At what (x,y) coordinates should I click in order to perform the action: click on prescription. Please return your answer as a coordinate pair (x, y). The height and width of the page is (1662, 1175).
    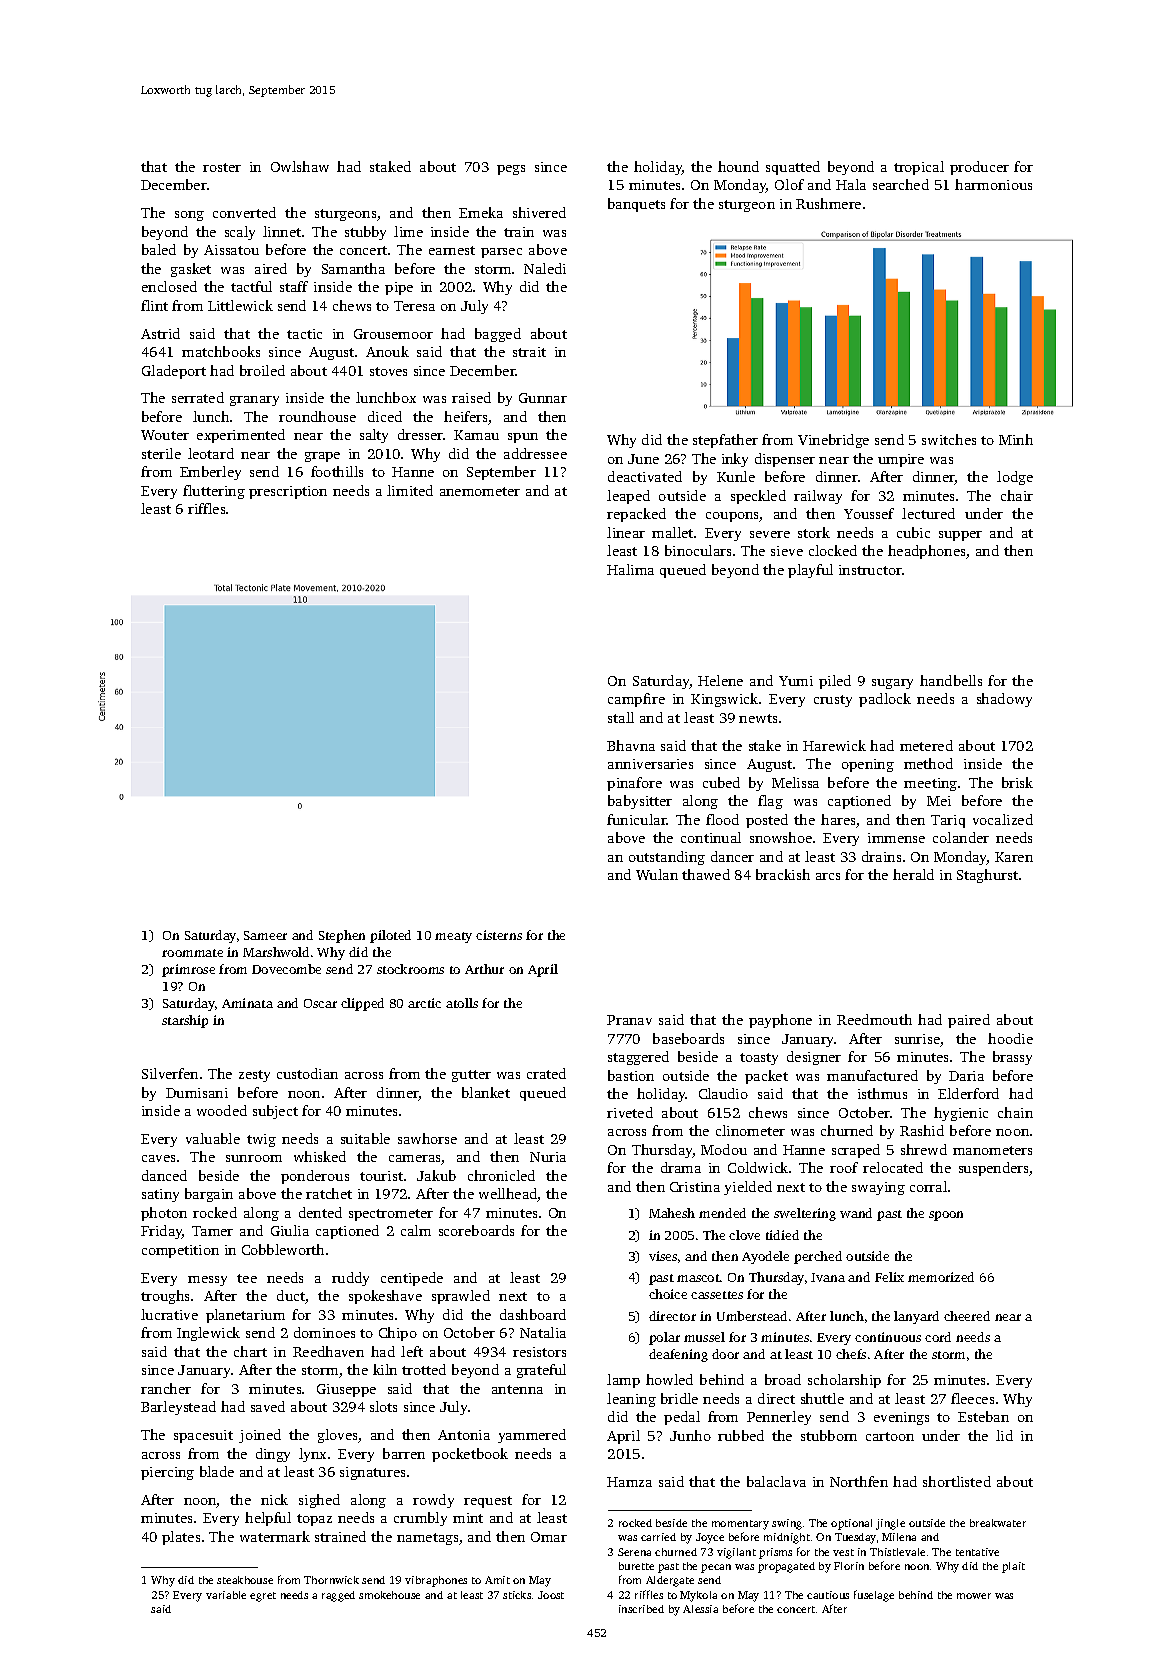
    Looking at the image, I should click on (288, 492).
